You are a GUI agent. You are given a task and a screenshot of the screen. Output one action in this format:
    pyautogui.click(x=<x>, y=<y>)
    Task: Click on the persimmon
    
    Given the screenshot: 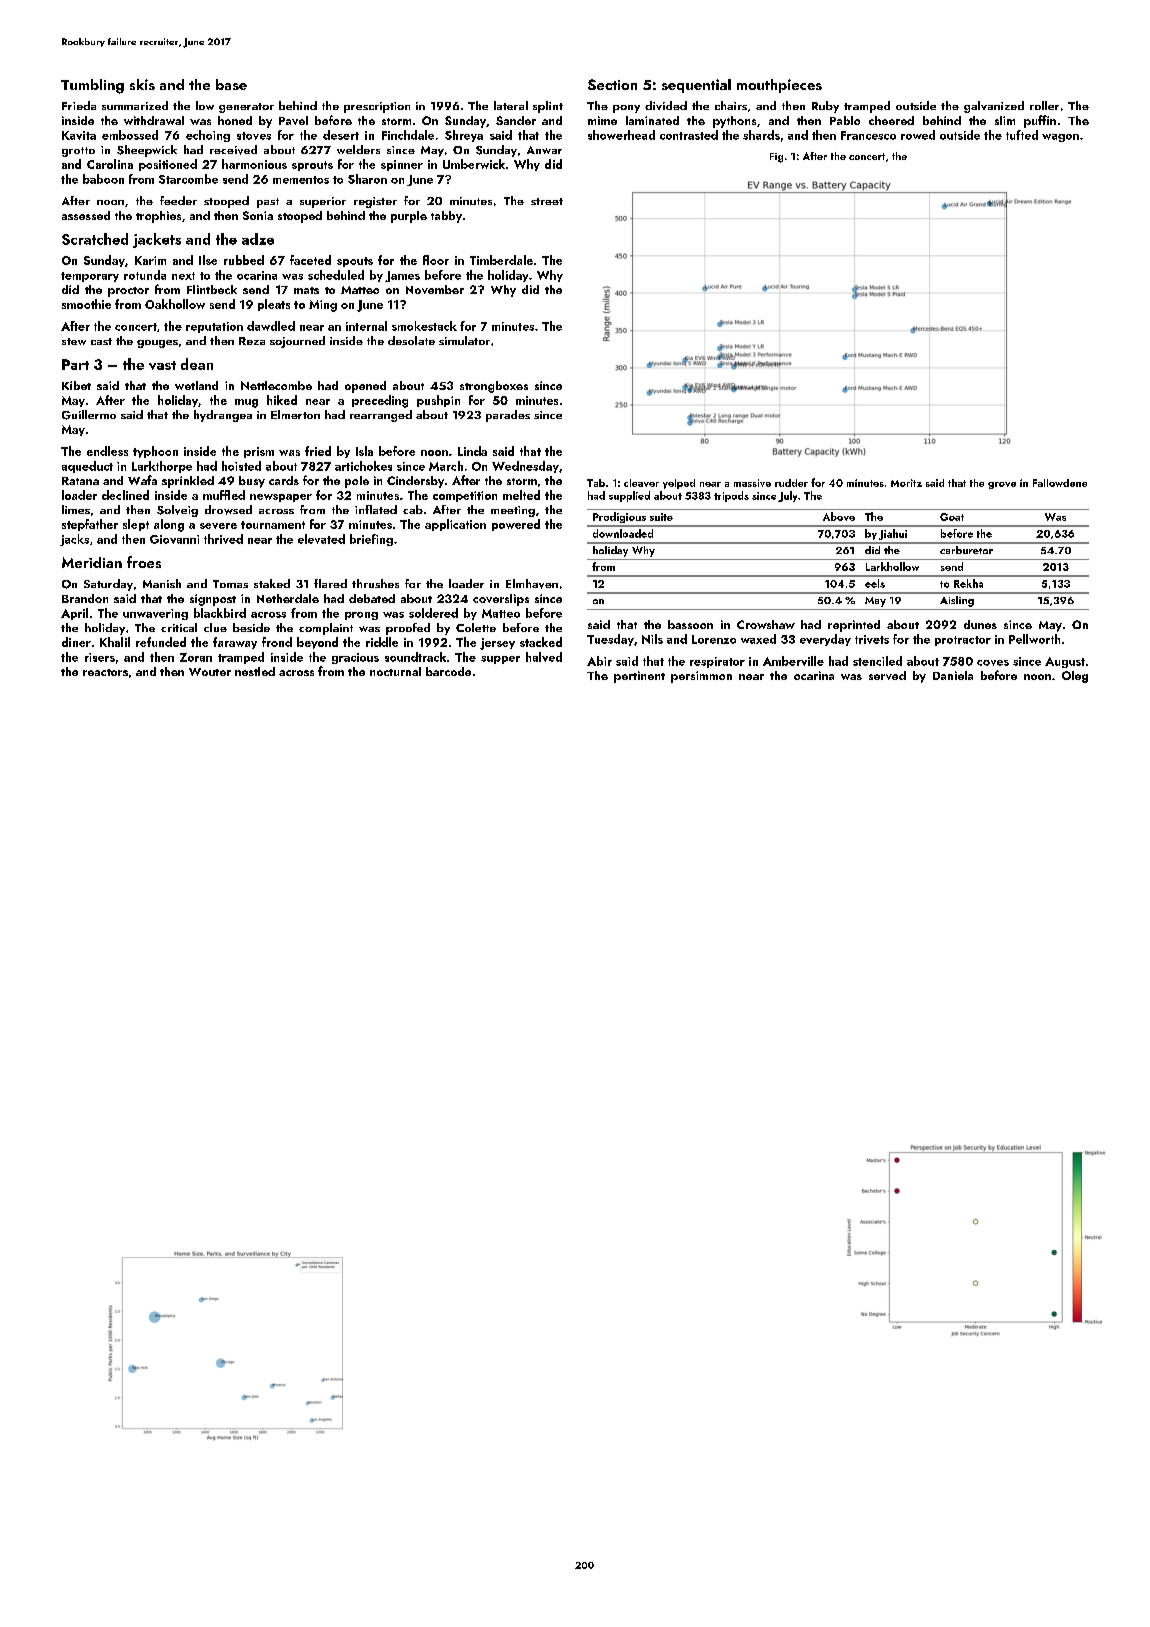 What is the action you would take?
    pyautogui.click(x=701, y=677)
